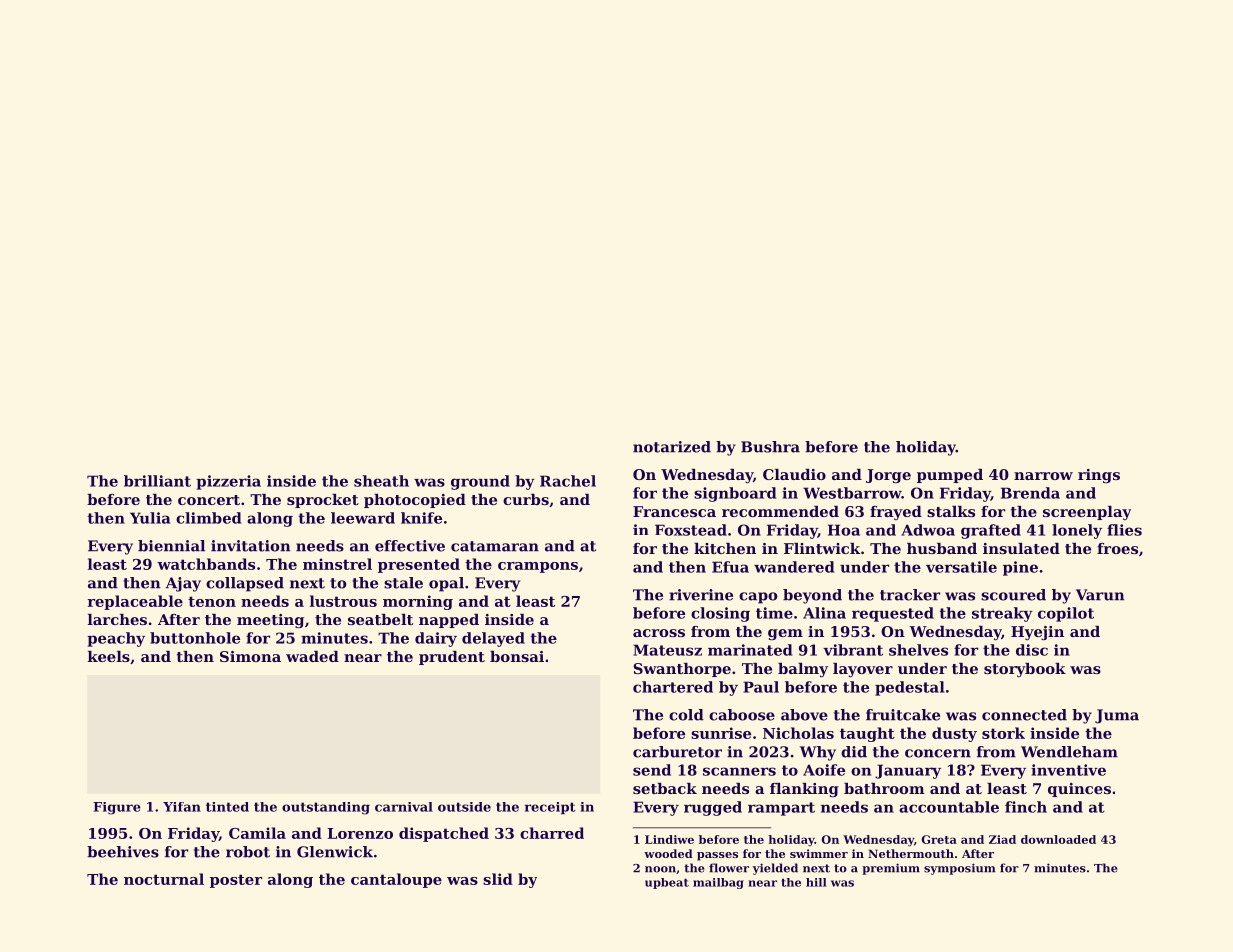  Describe the element at coordinates (672, 447) in the image. I see `notarized` at that location.
